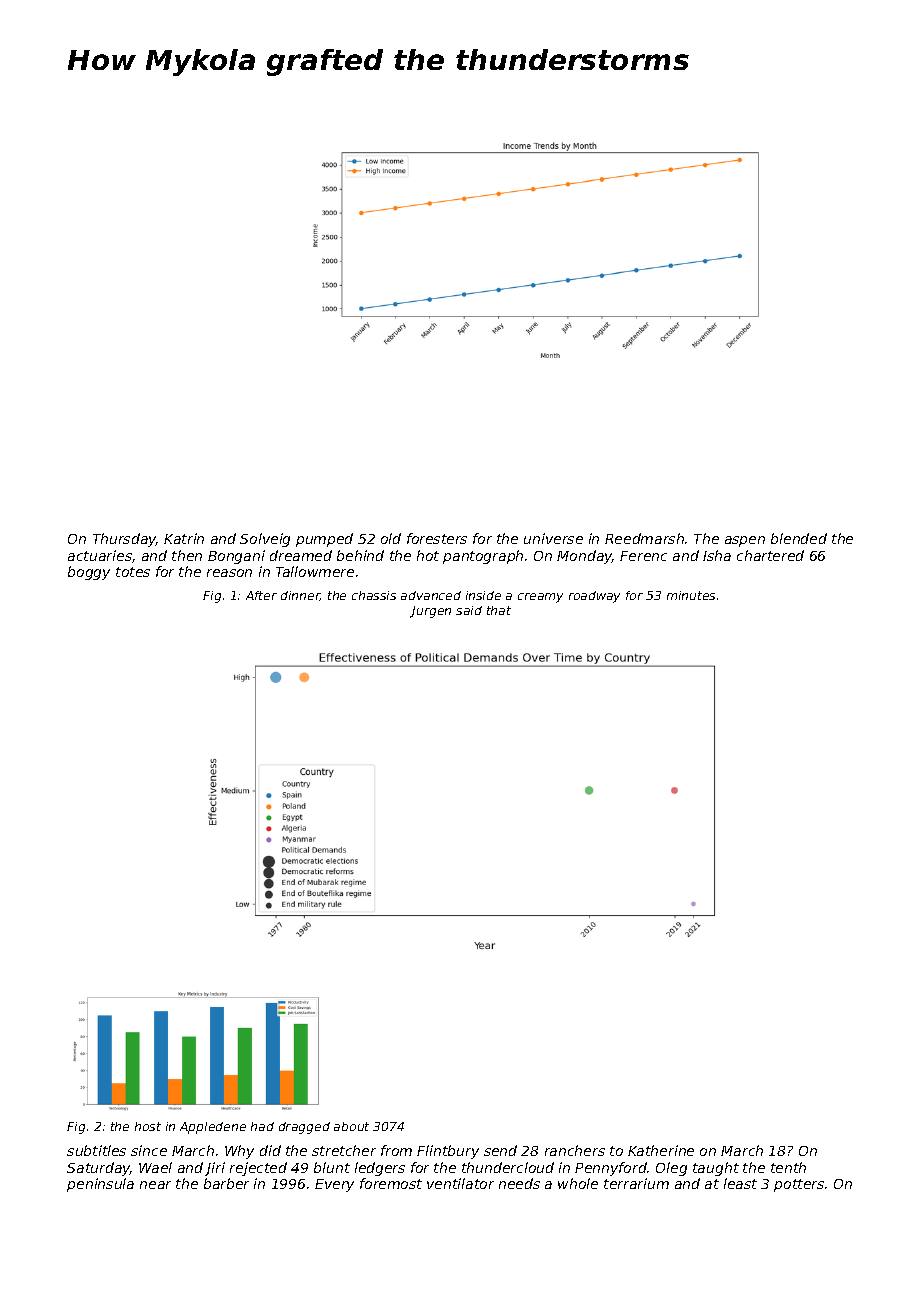  Describe the element at coordinates (89, 573) in the document. I see `boggy` at that location.
